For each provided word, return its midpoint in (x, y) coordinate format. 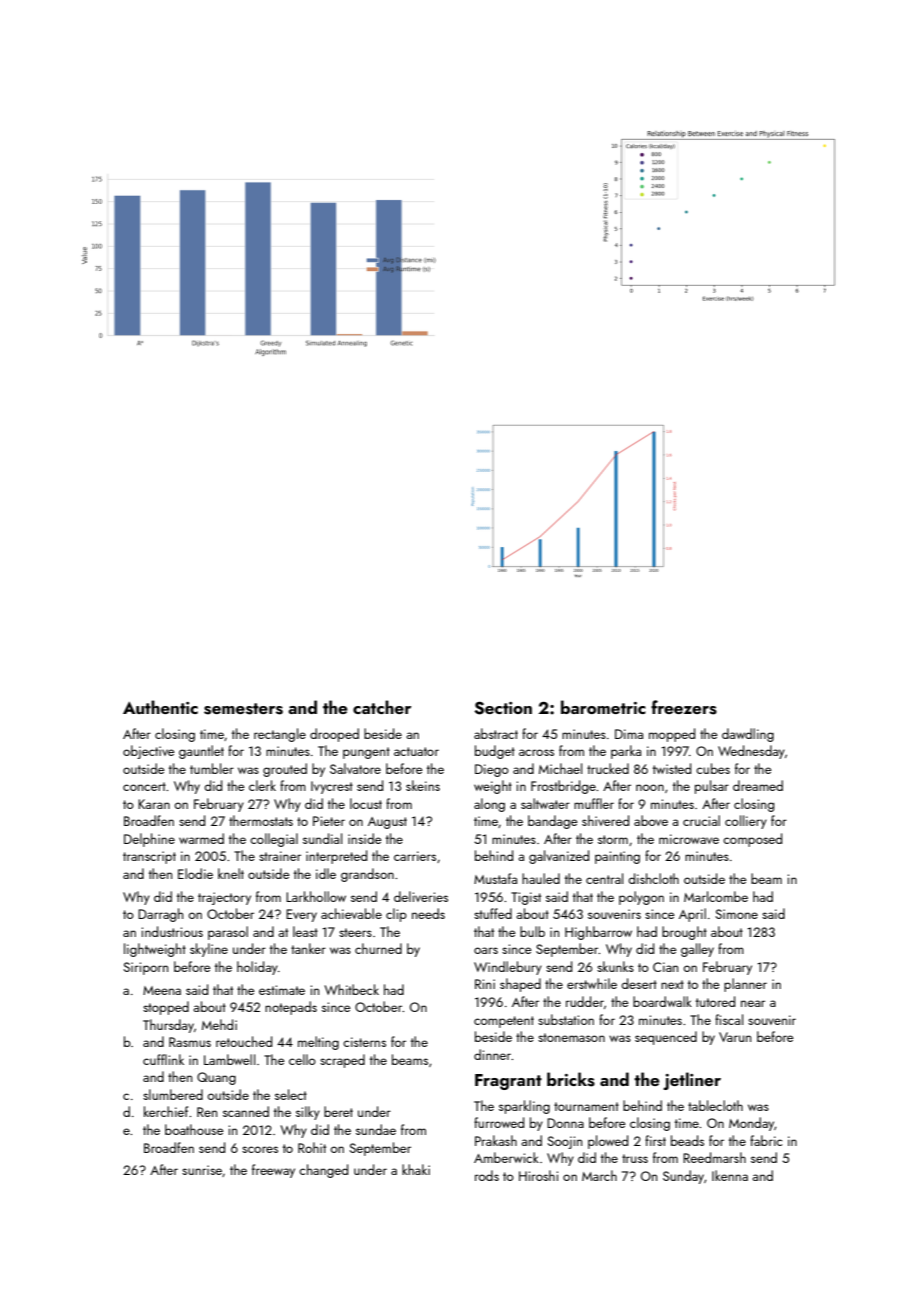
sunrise (202, 1170)
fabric (766, 1140)
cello (302, 1059)
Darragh (160, 915)
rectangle (280, 735)
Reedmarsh (714, 1157)
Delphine (149, 840)
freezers (684, 707)
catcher (382, 707)
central (604, 878)
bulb (532, 931)
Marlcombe (716, 896)
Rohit (312, 1147)
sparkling (524, 1107)
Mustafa (495, 878)
